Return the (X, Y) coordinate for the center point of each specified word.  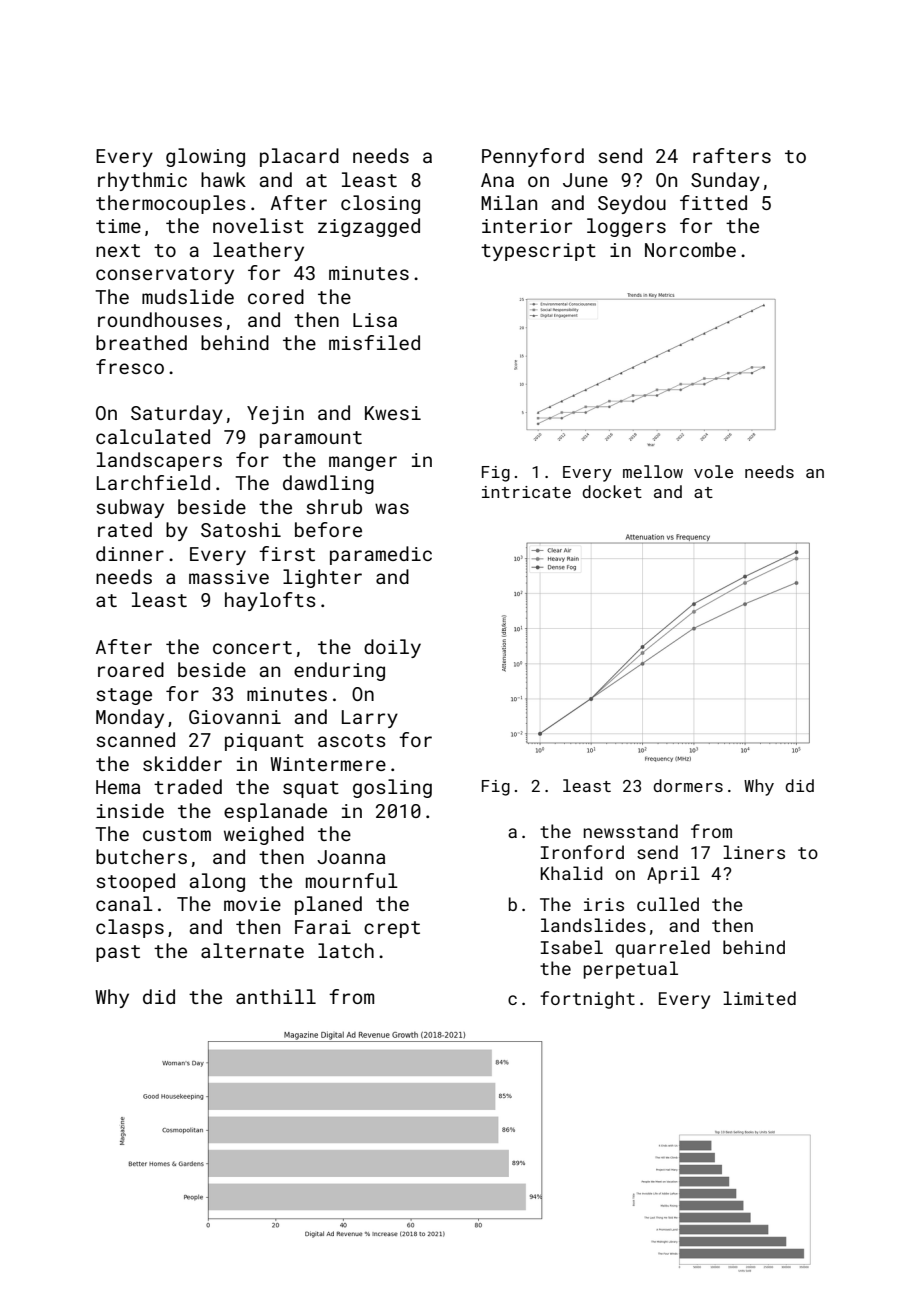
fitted (713, 202)
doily (392, 648)
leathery (258, 251)
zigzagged (369, 227)
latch (346, 950)
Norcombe (690, 249)
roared (131, 669)
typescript (538, 252)
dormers (688, 785)
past (118, 953)
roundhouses (160, 319)
